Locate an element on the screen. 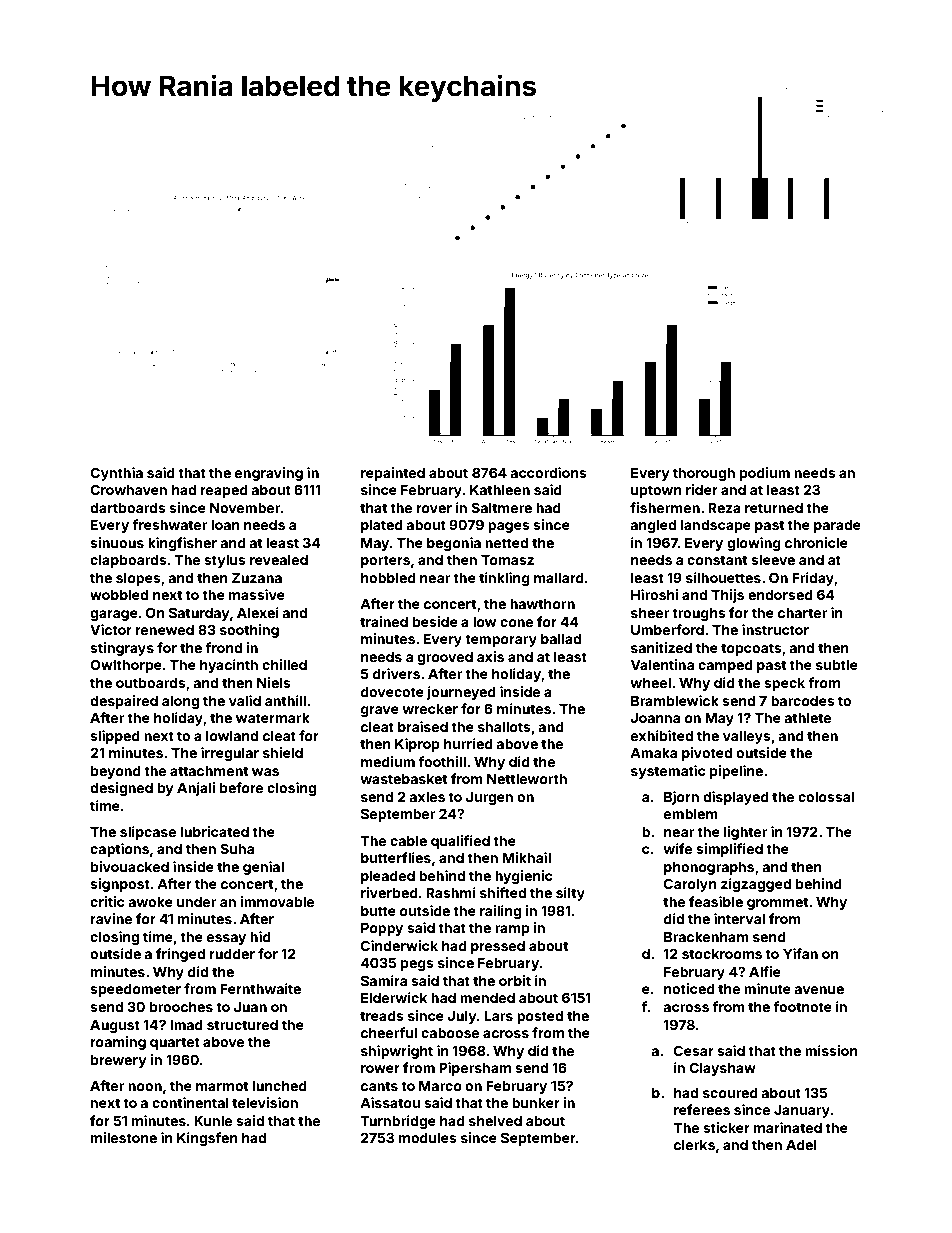 The width and height of the screenshot is (952, 1233). signpost is located at coordinates (120, 885).
